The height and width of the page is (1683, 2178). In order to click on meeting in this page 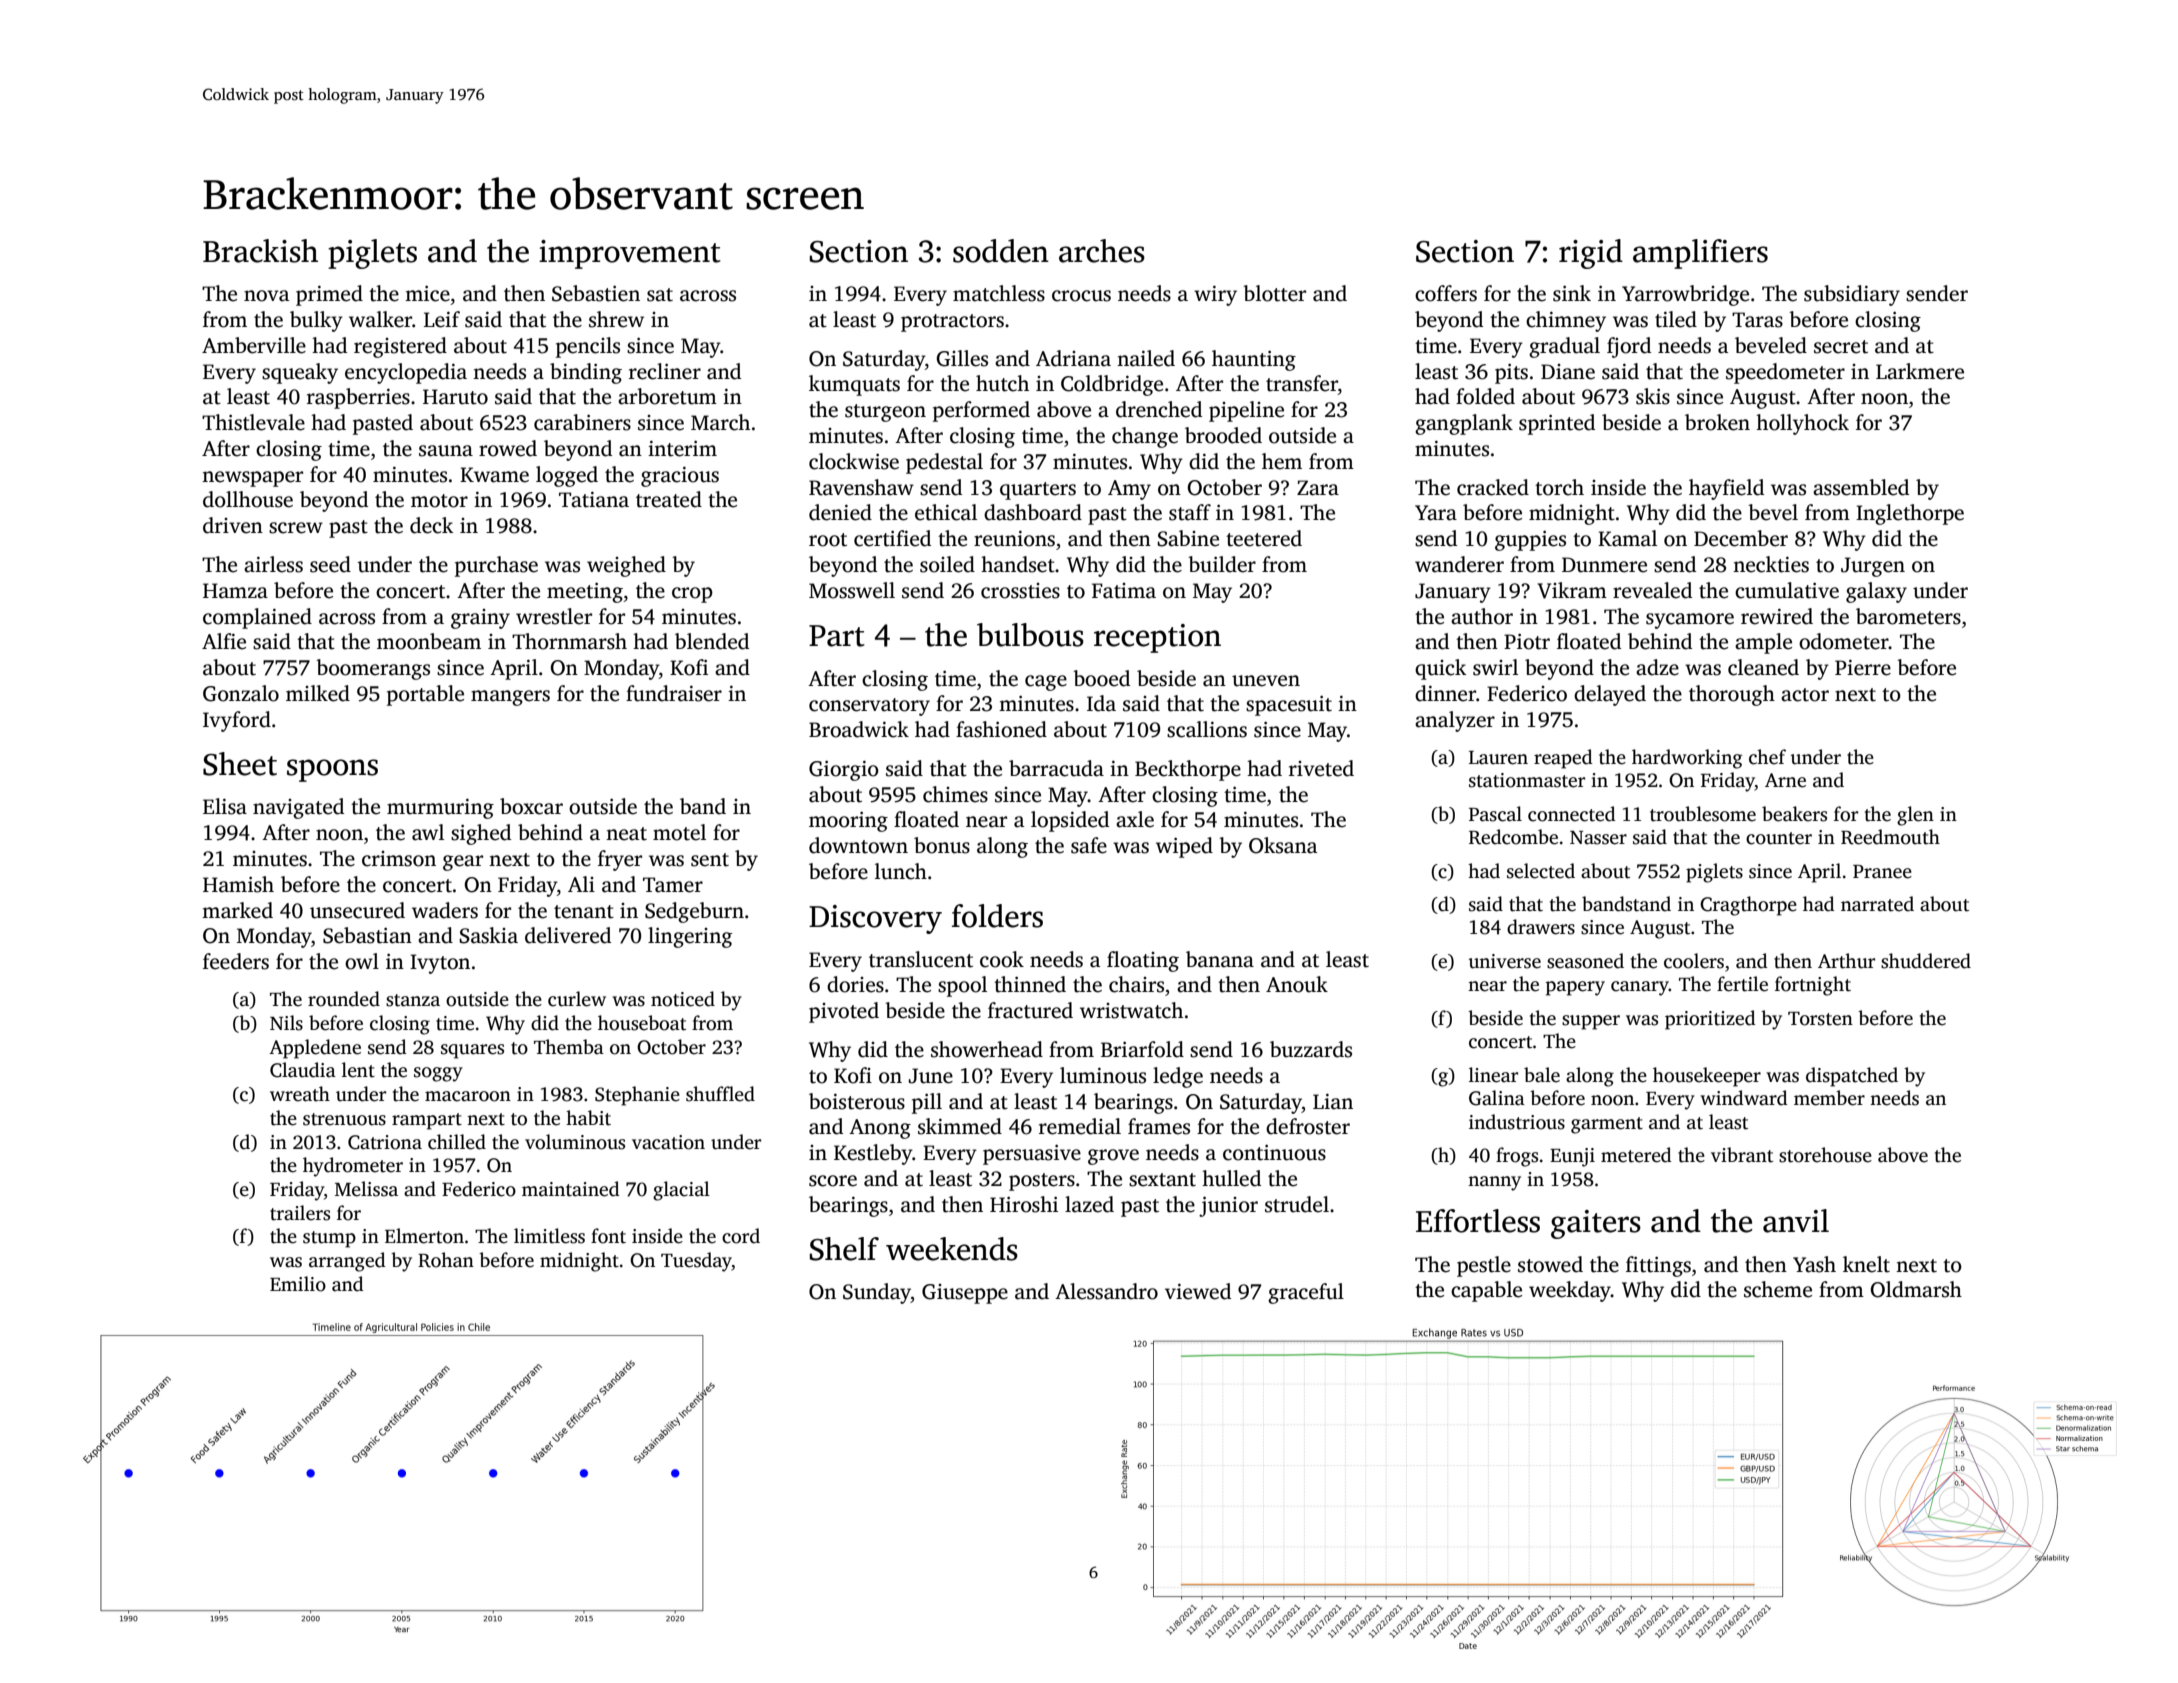, I will do `click(585, 593)`.
